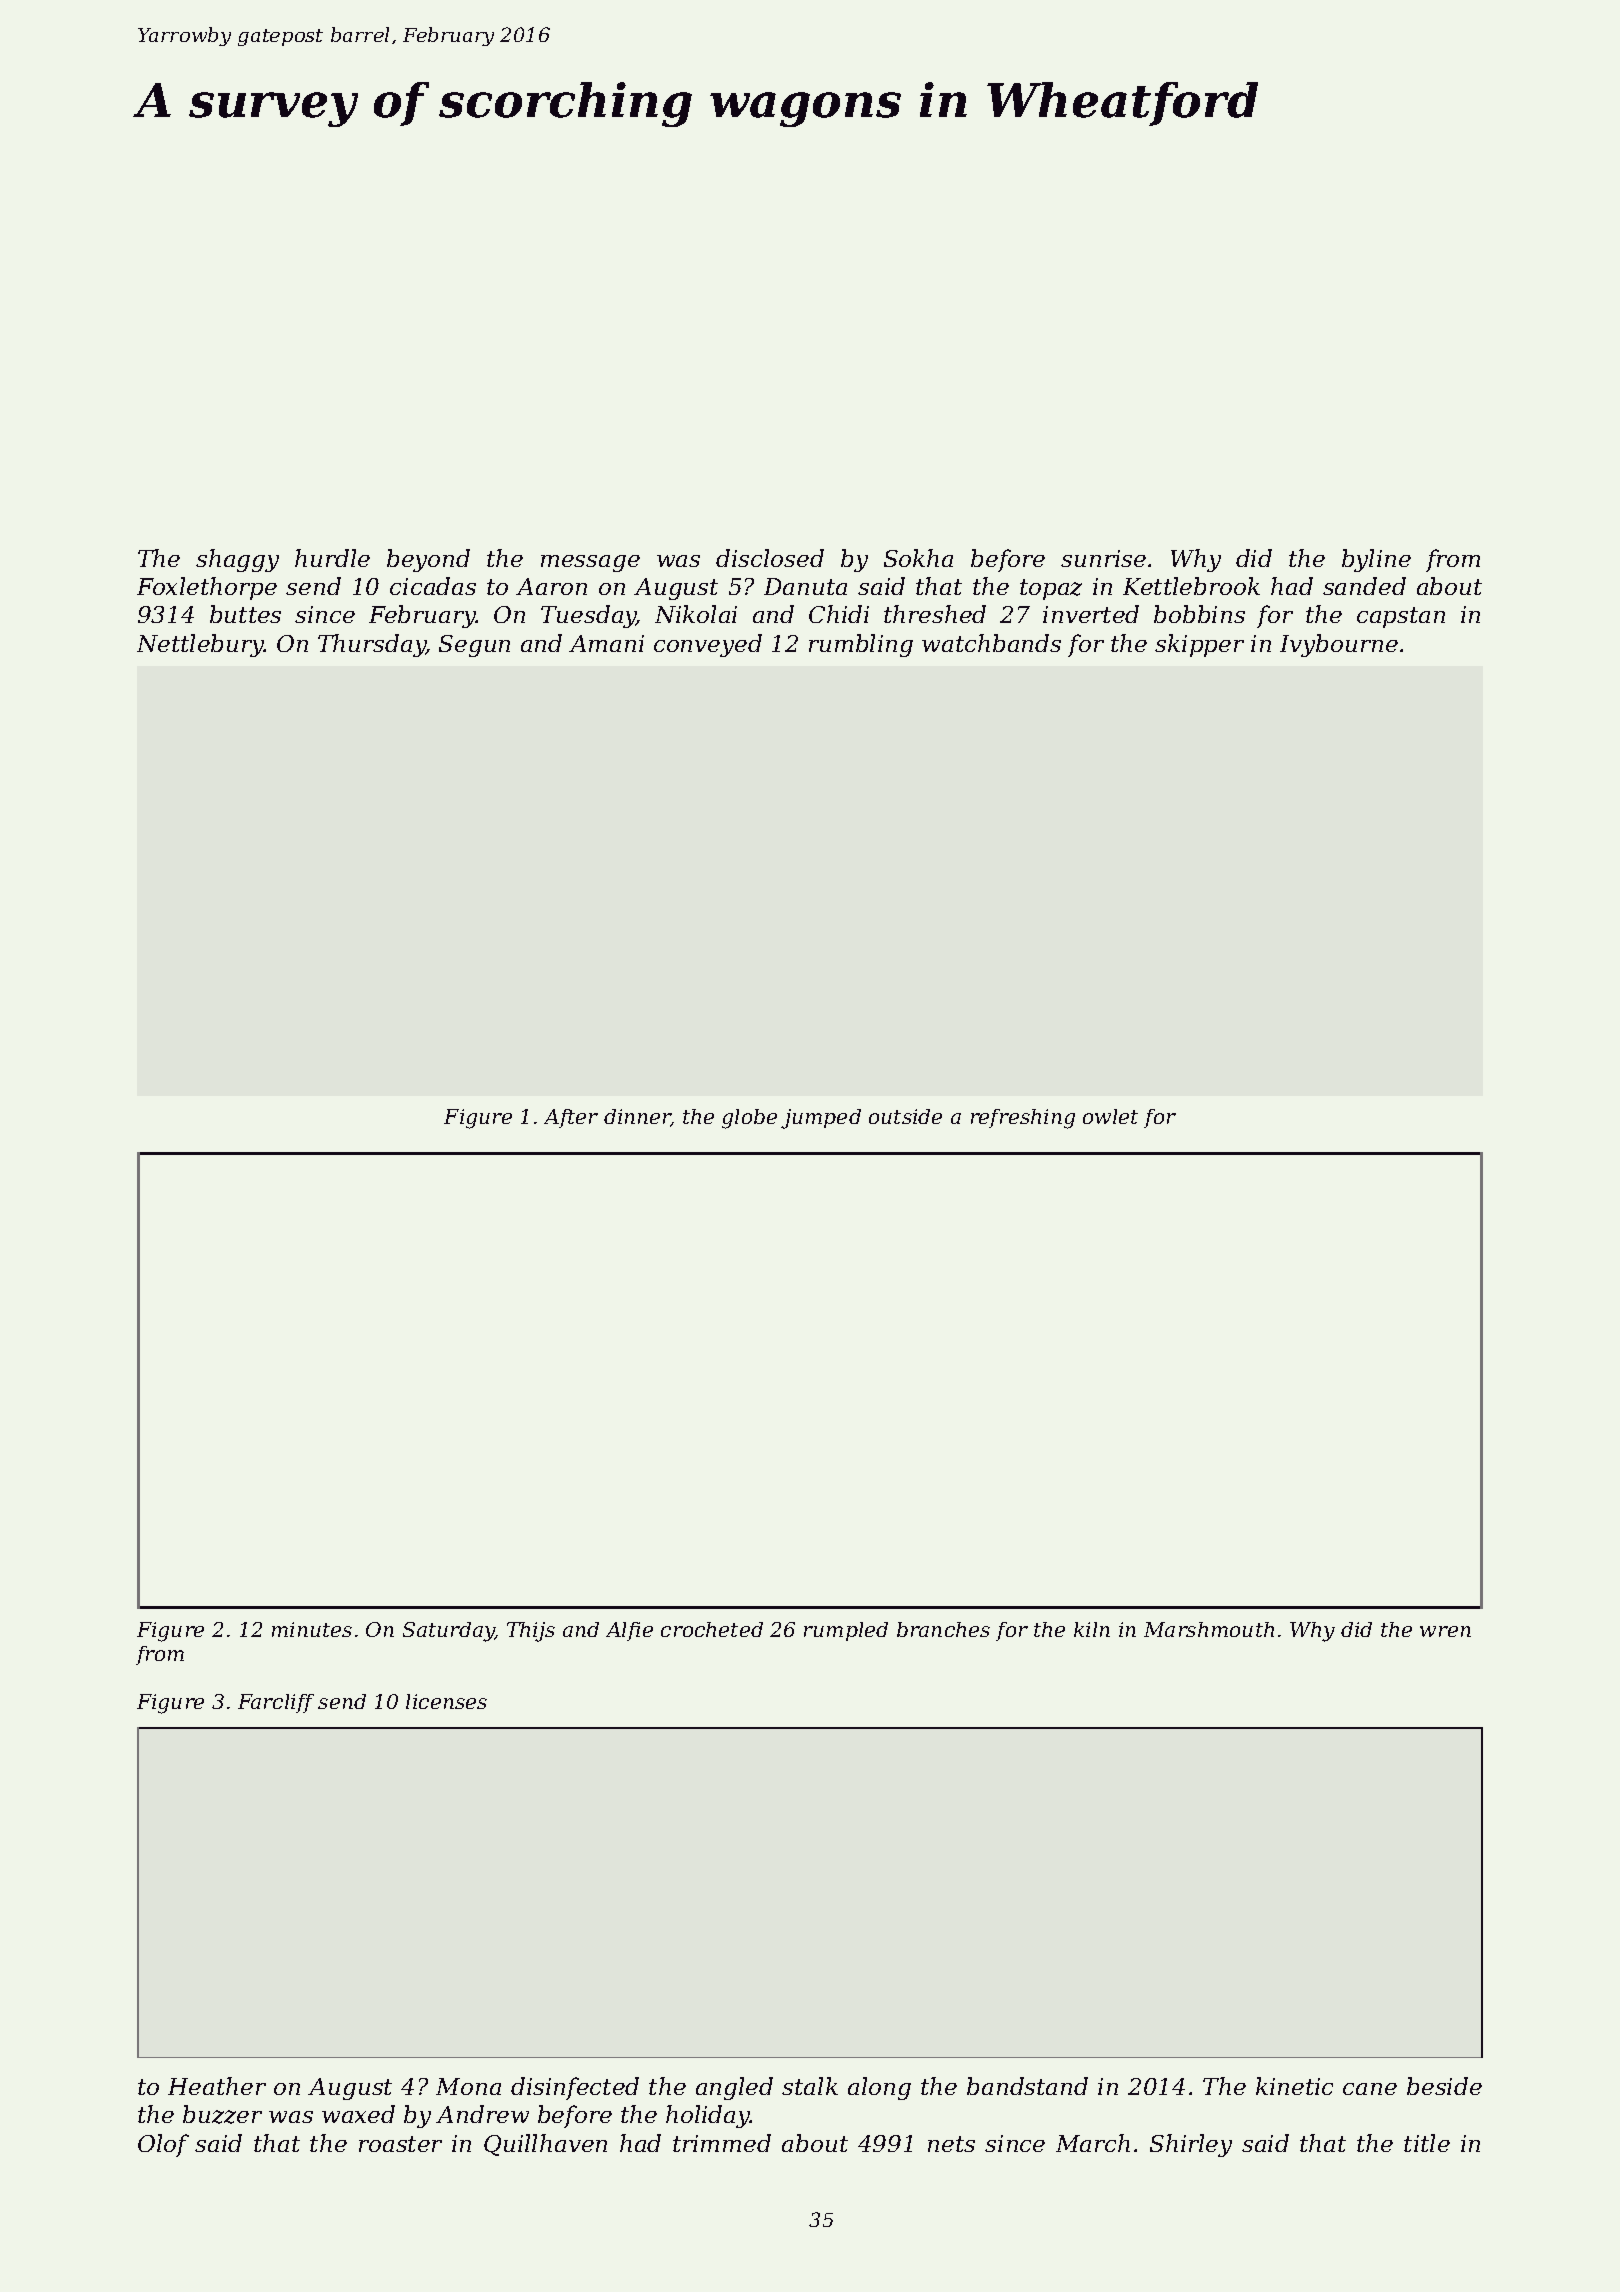 This image has height=2292, width=1620. What do you see at coordinates (207, 588) in the image?
I see `Foxlethorpe` at bounding box center [207, 588].
